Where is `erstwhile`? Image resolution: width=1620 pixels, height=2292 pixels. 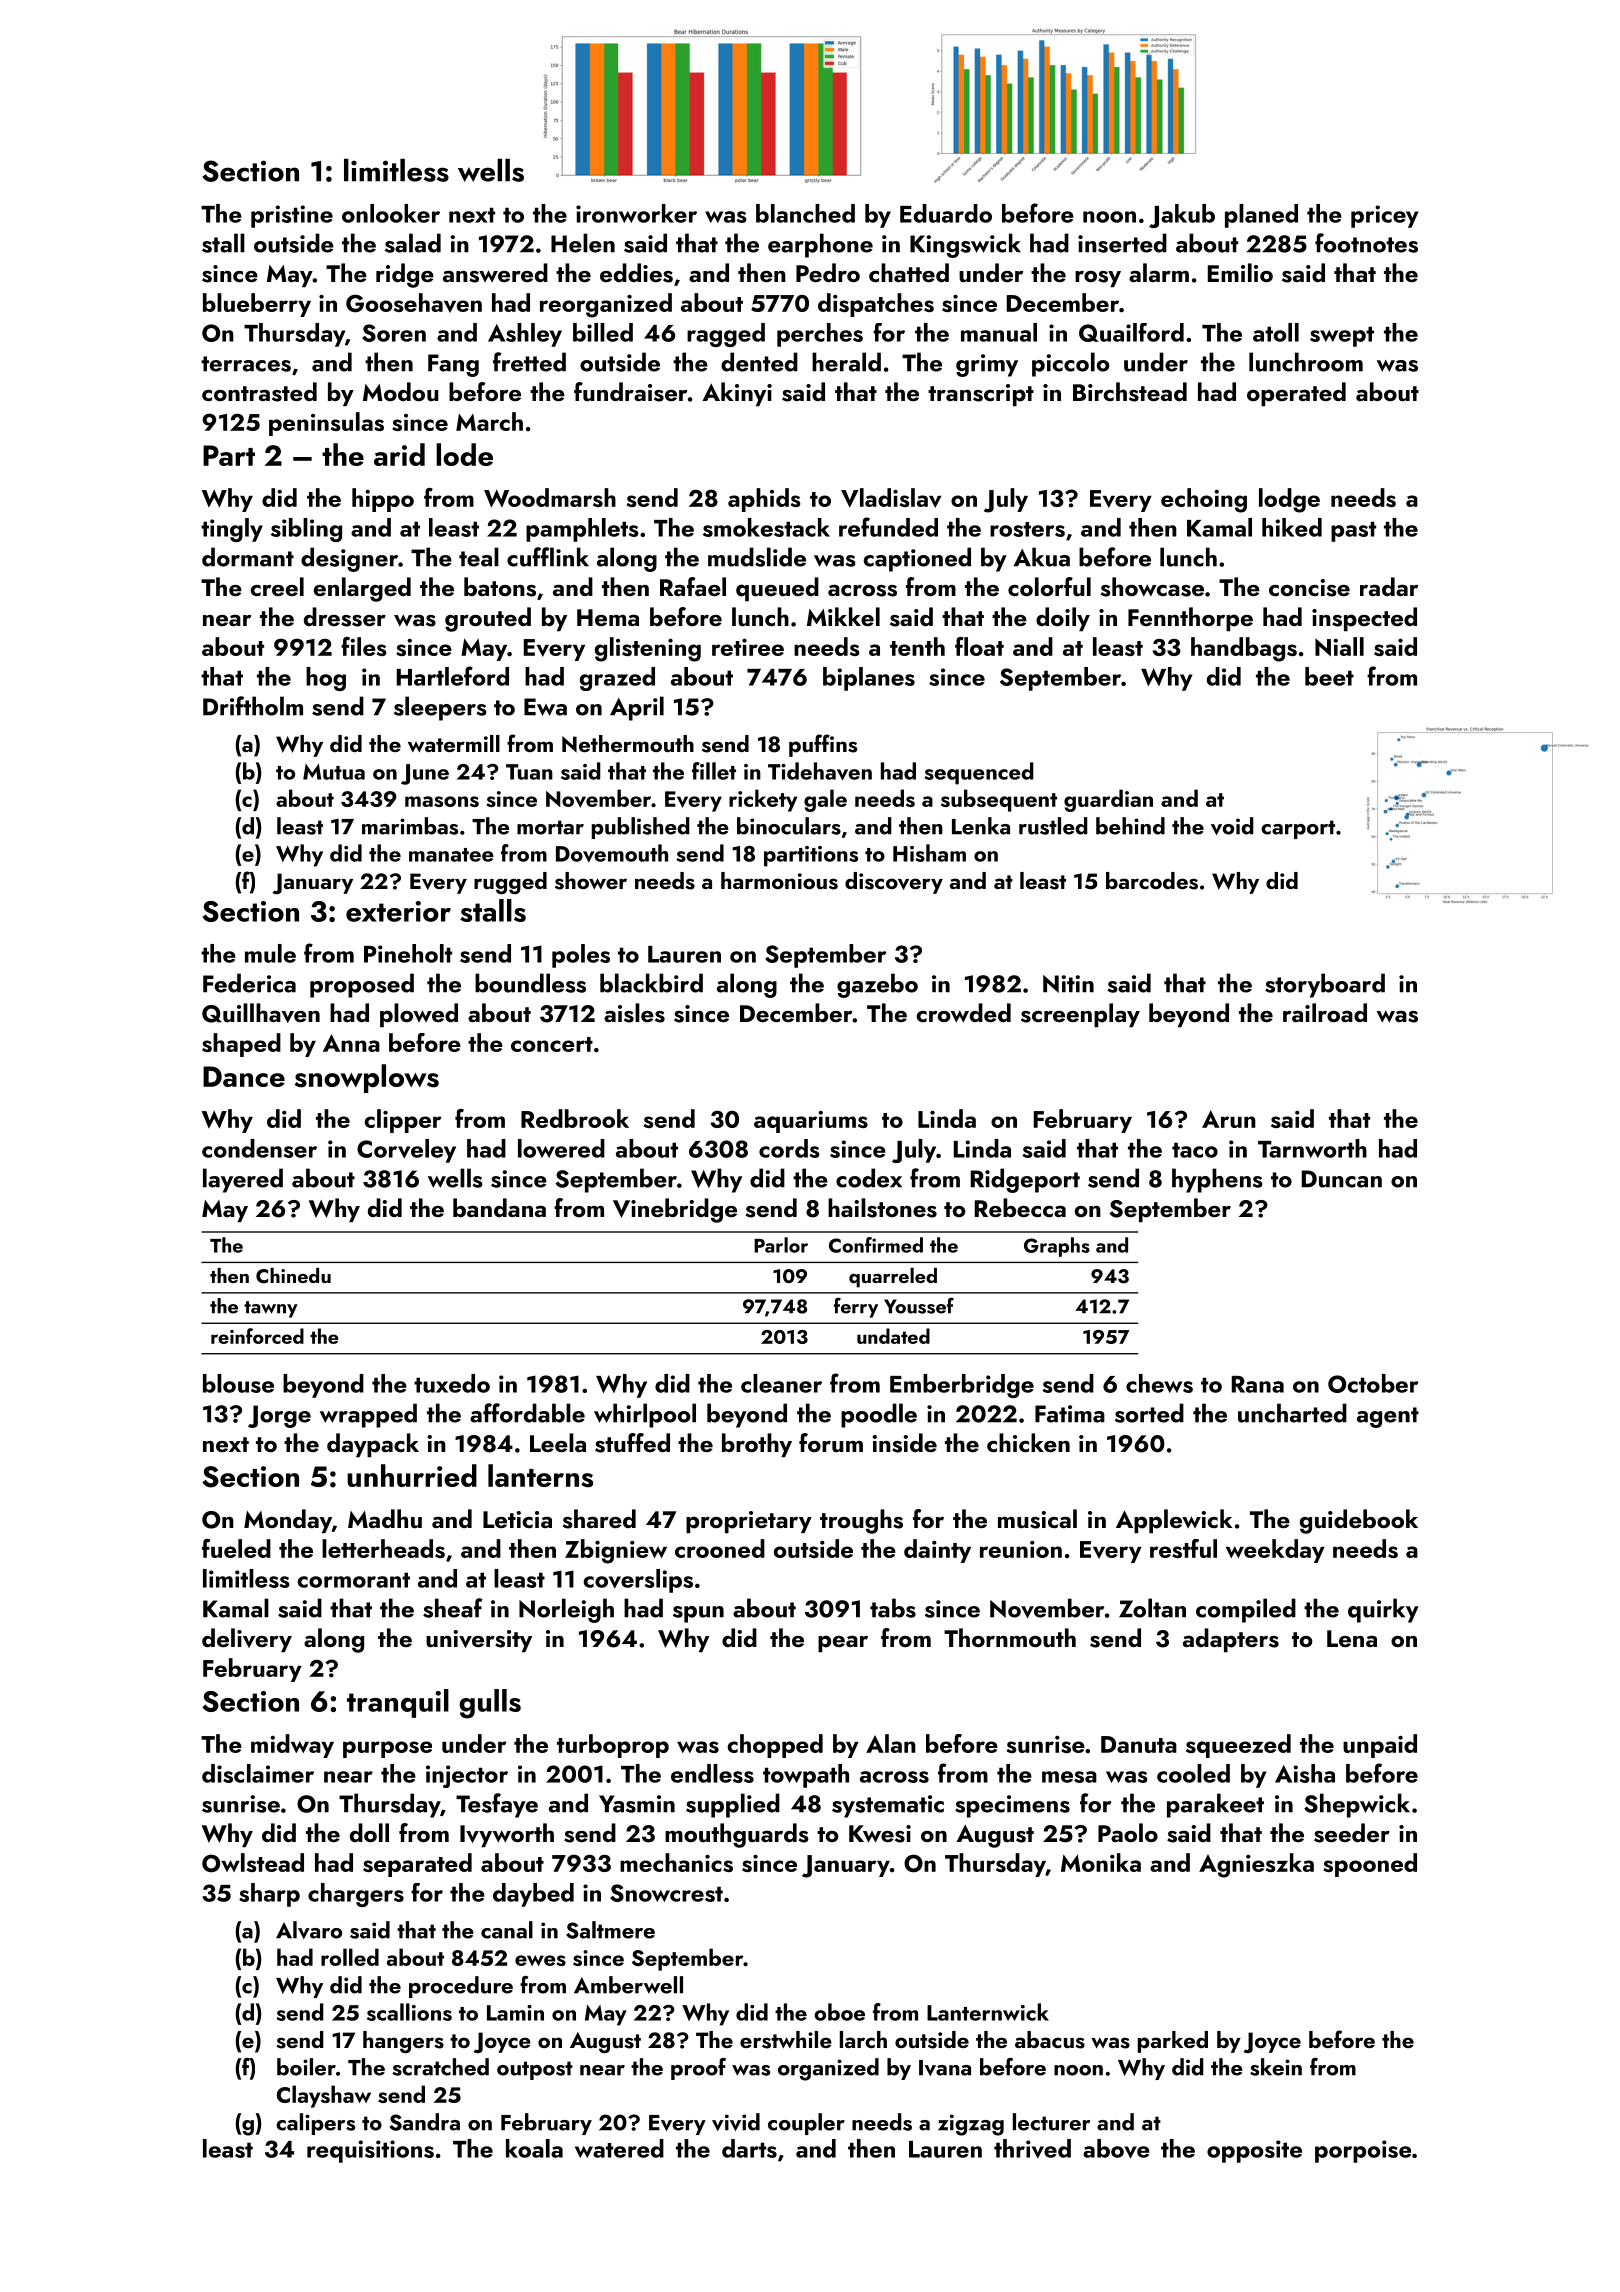 erstwhile is located at coordinates (786, 2040).
